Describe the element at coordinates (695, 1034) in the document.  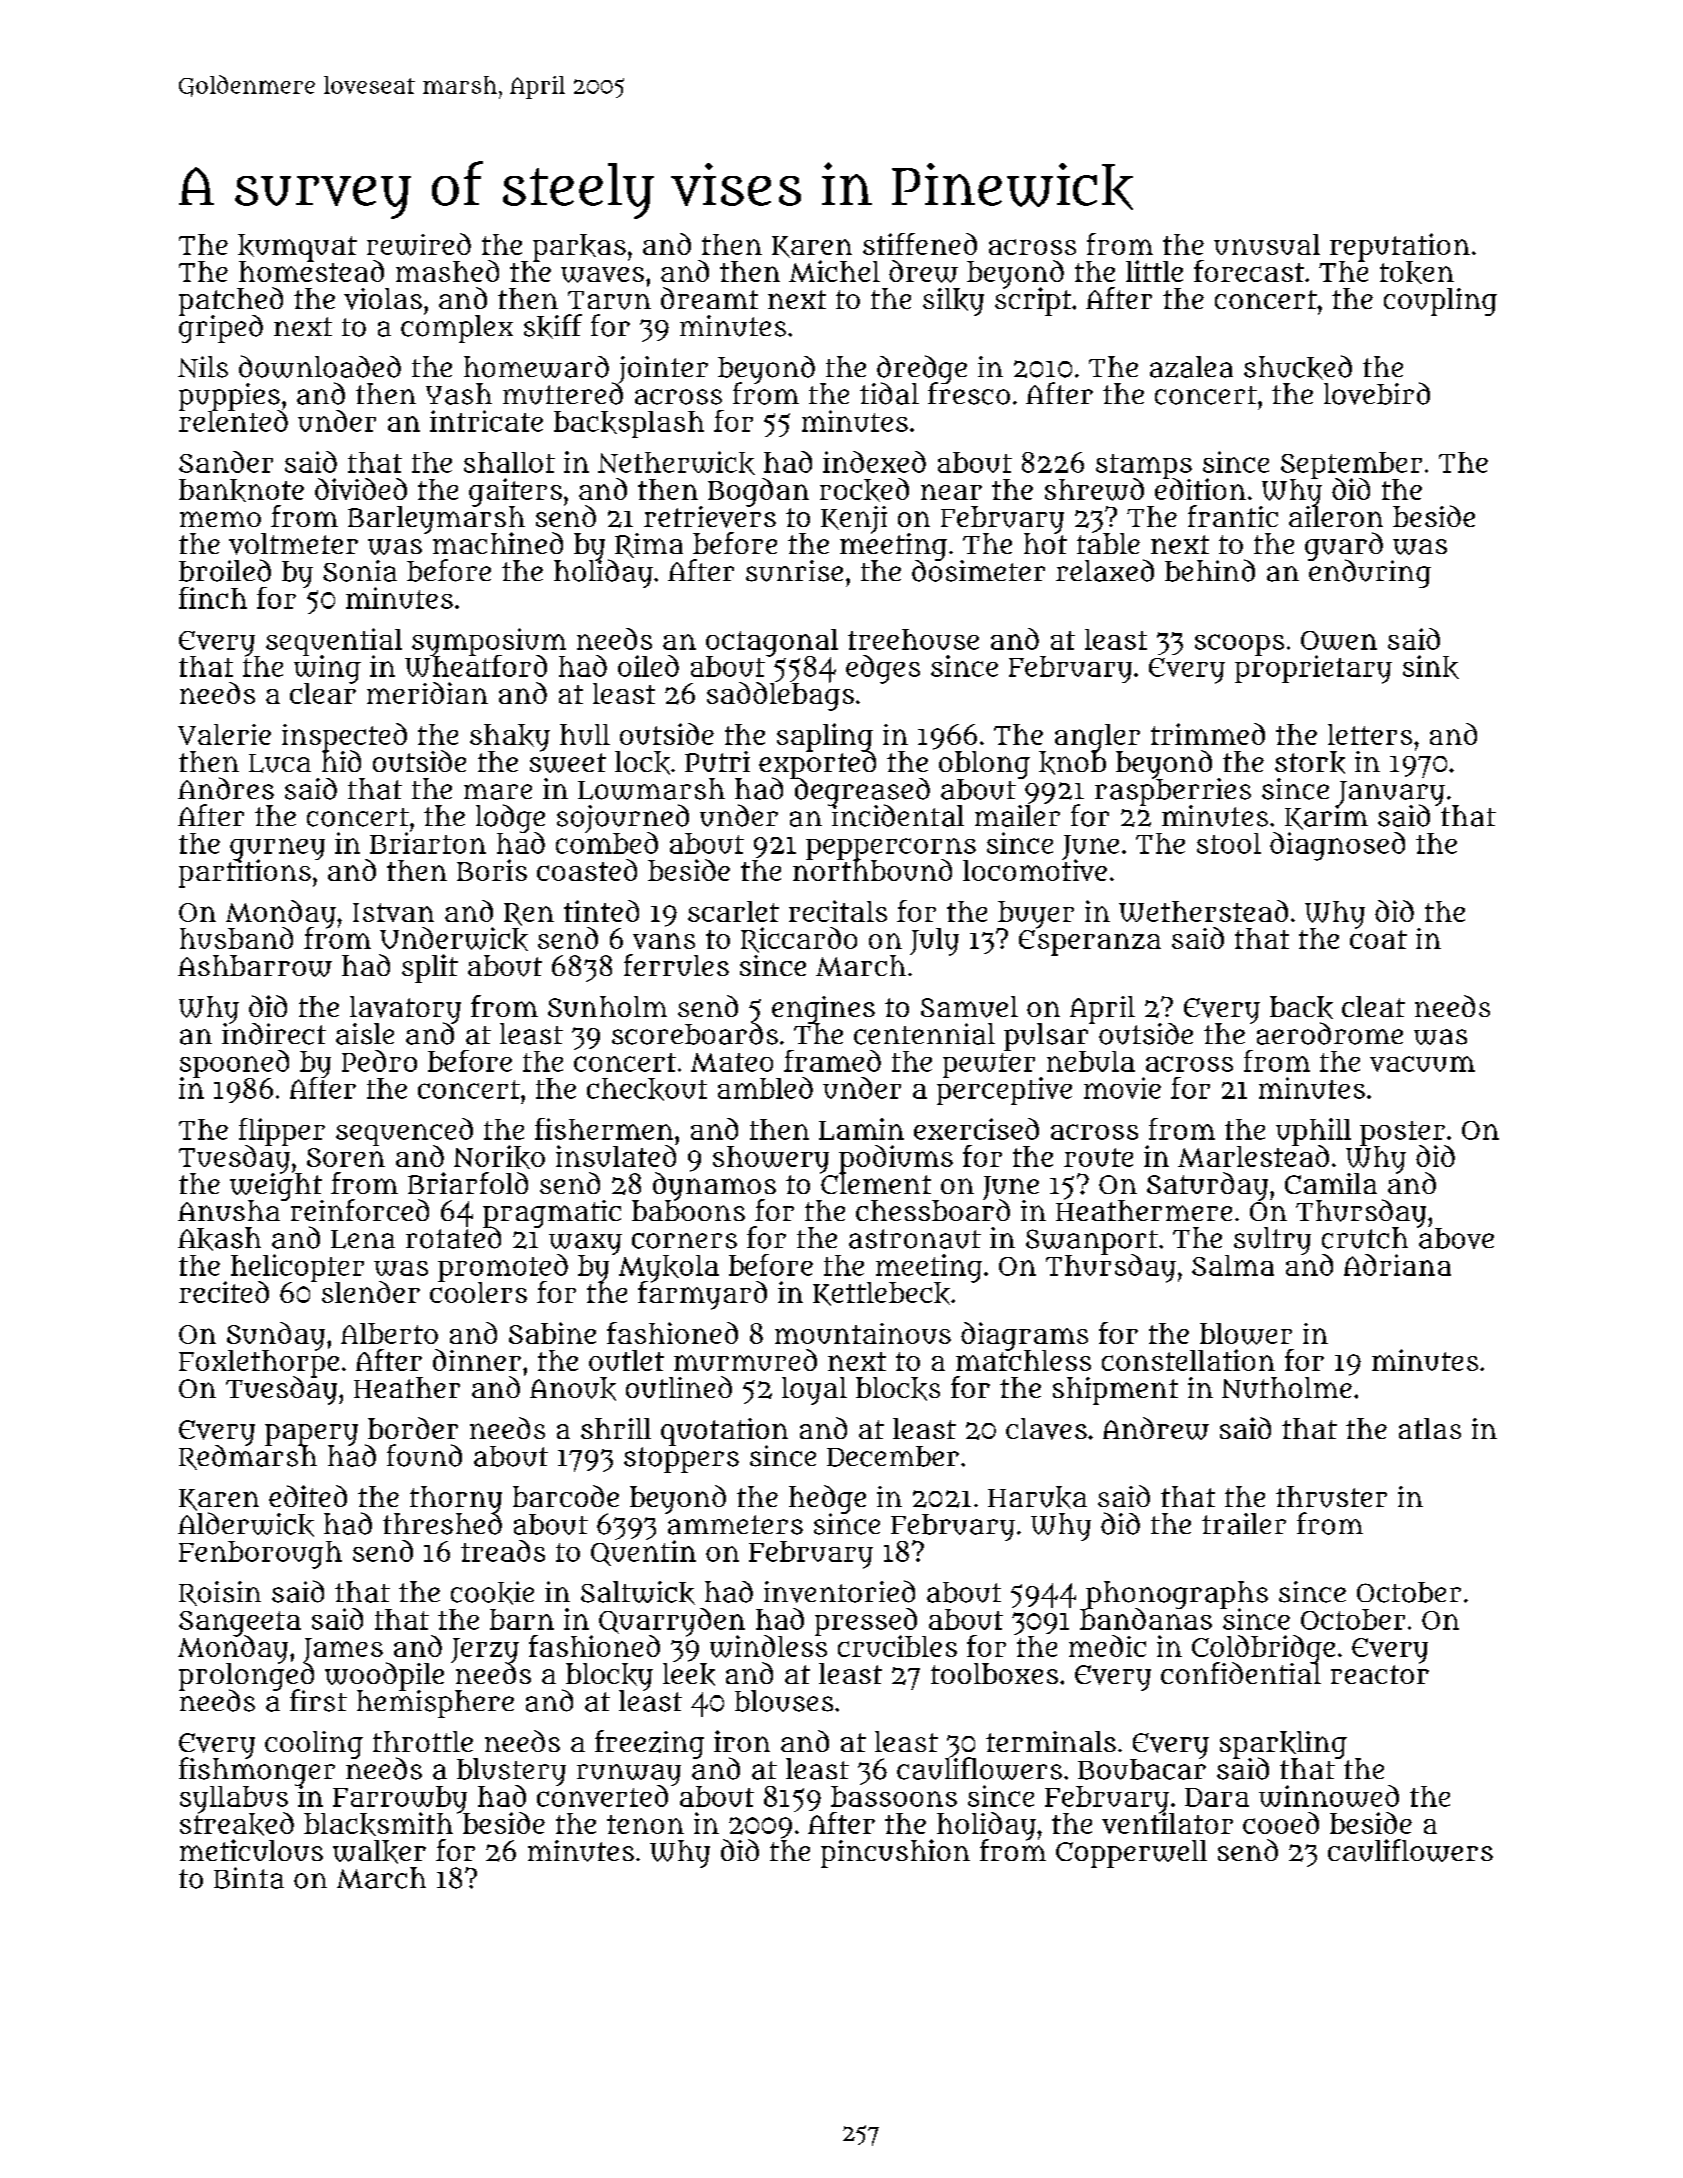
I see `scoreboards` at that location.
